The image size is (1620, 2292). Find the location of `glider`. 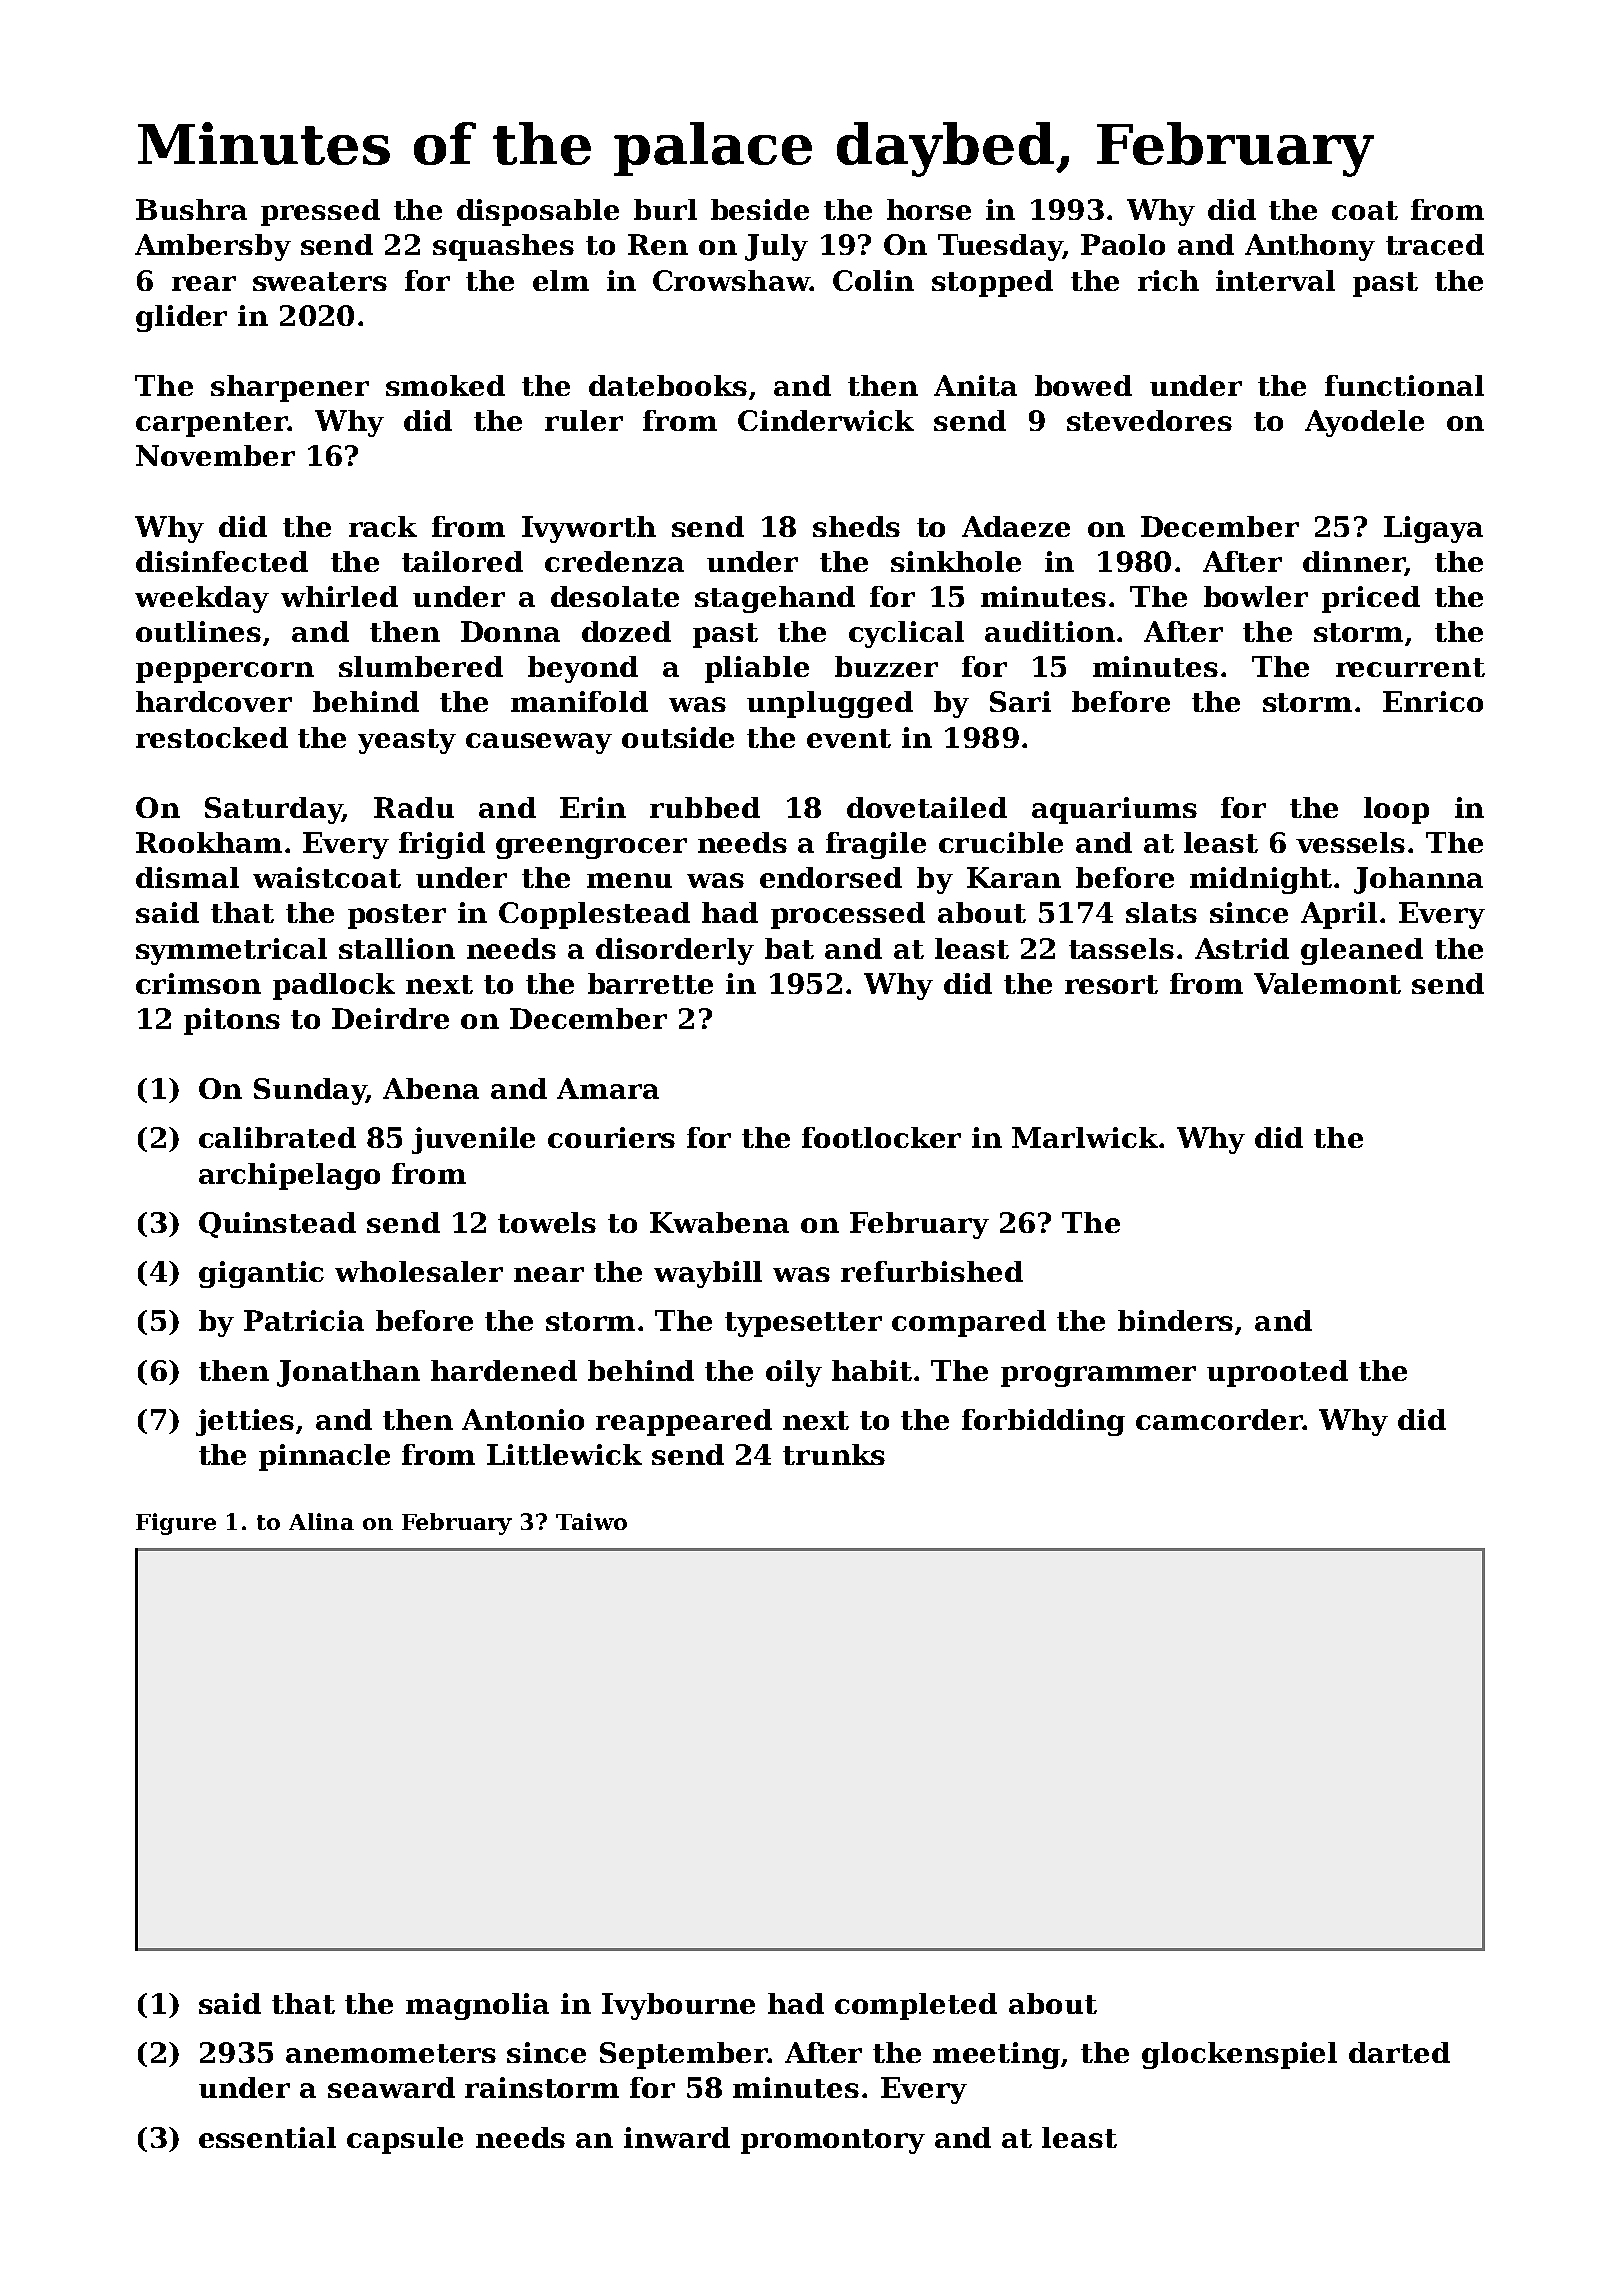

glider is located at coordinates (181, 318).
